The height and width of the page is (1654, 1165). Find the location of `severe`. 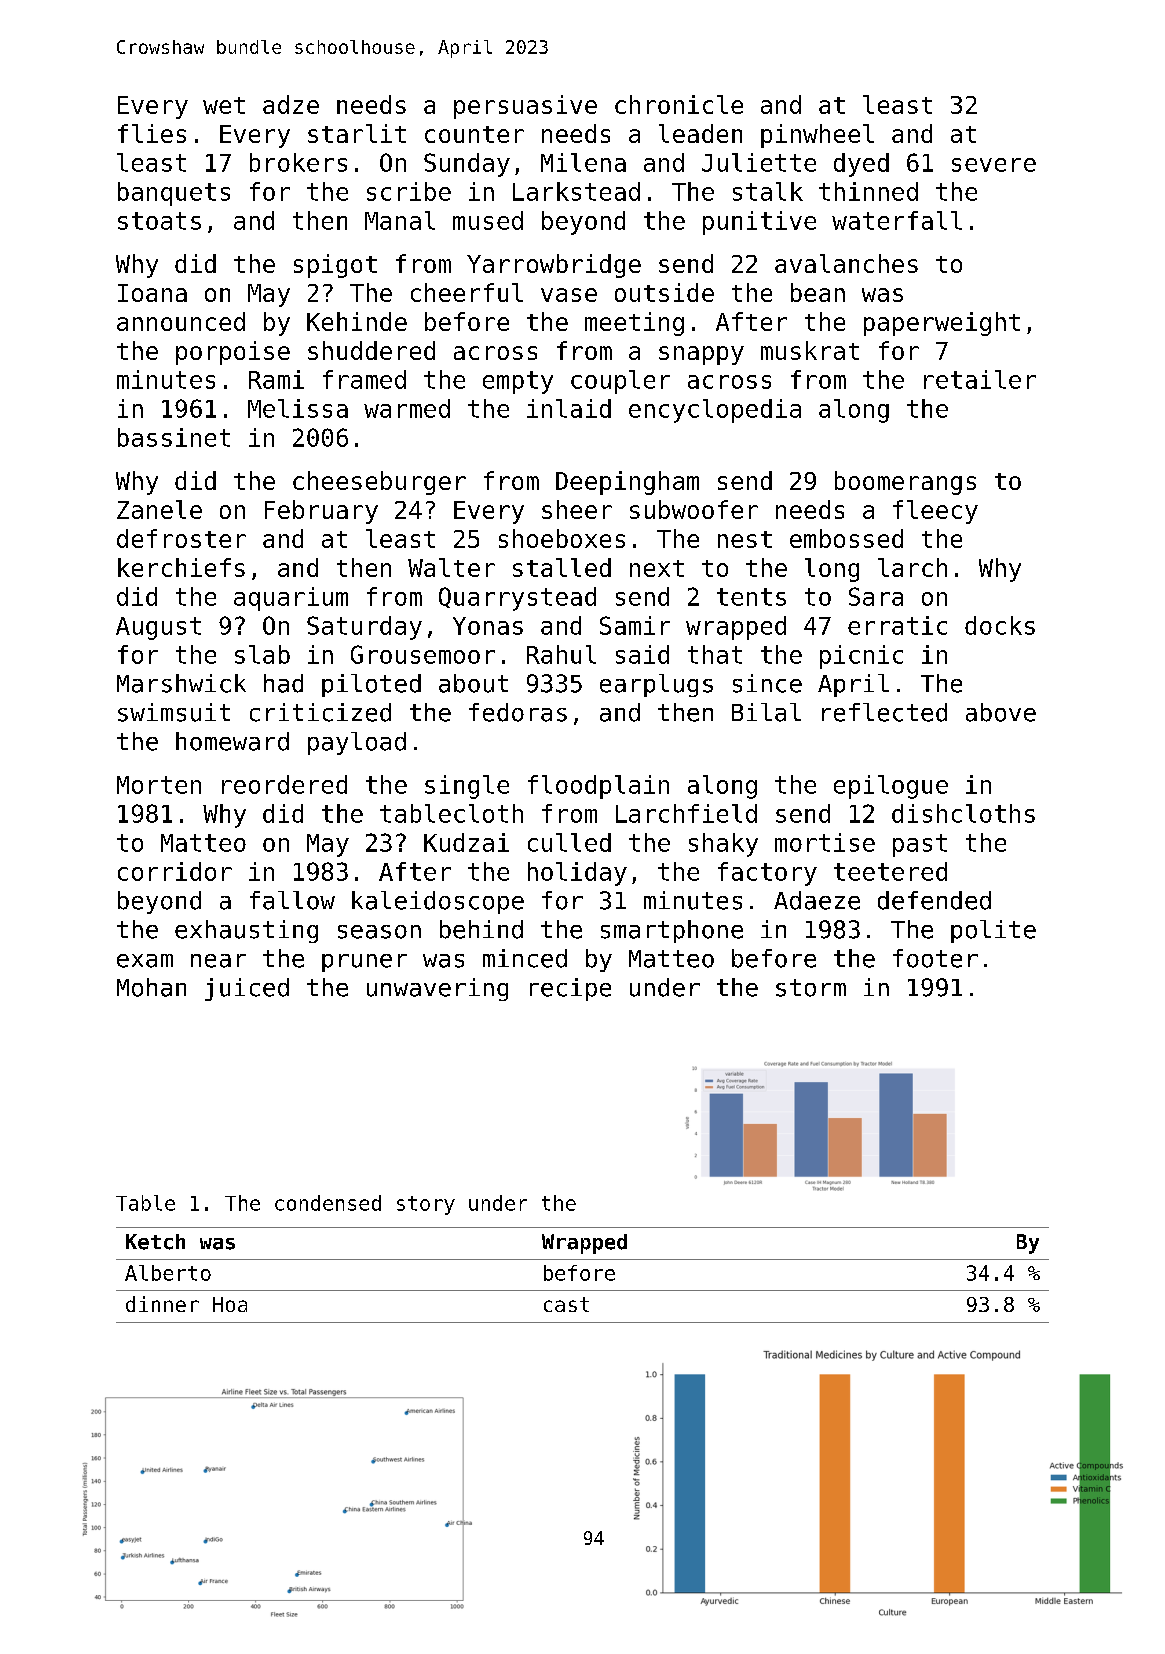

severe is located at coordinates (994, 165).
